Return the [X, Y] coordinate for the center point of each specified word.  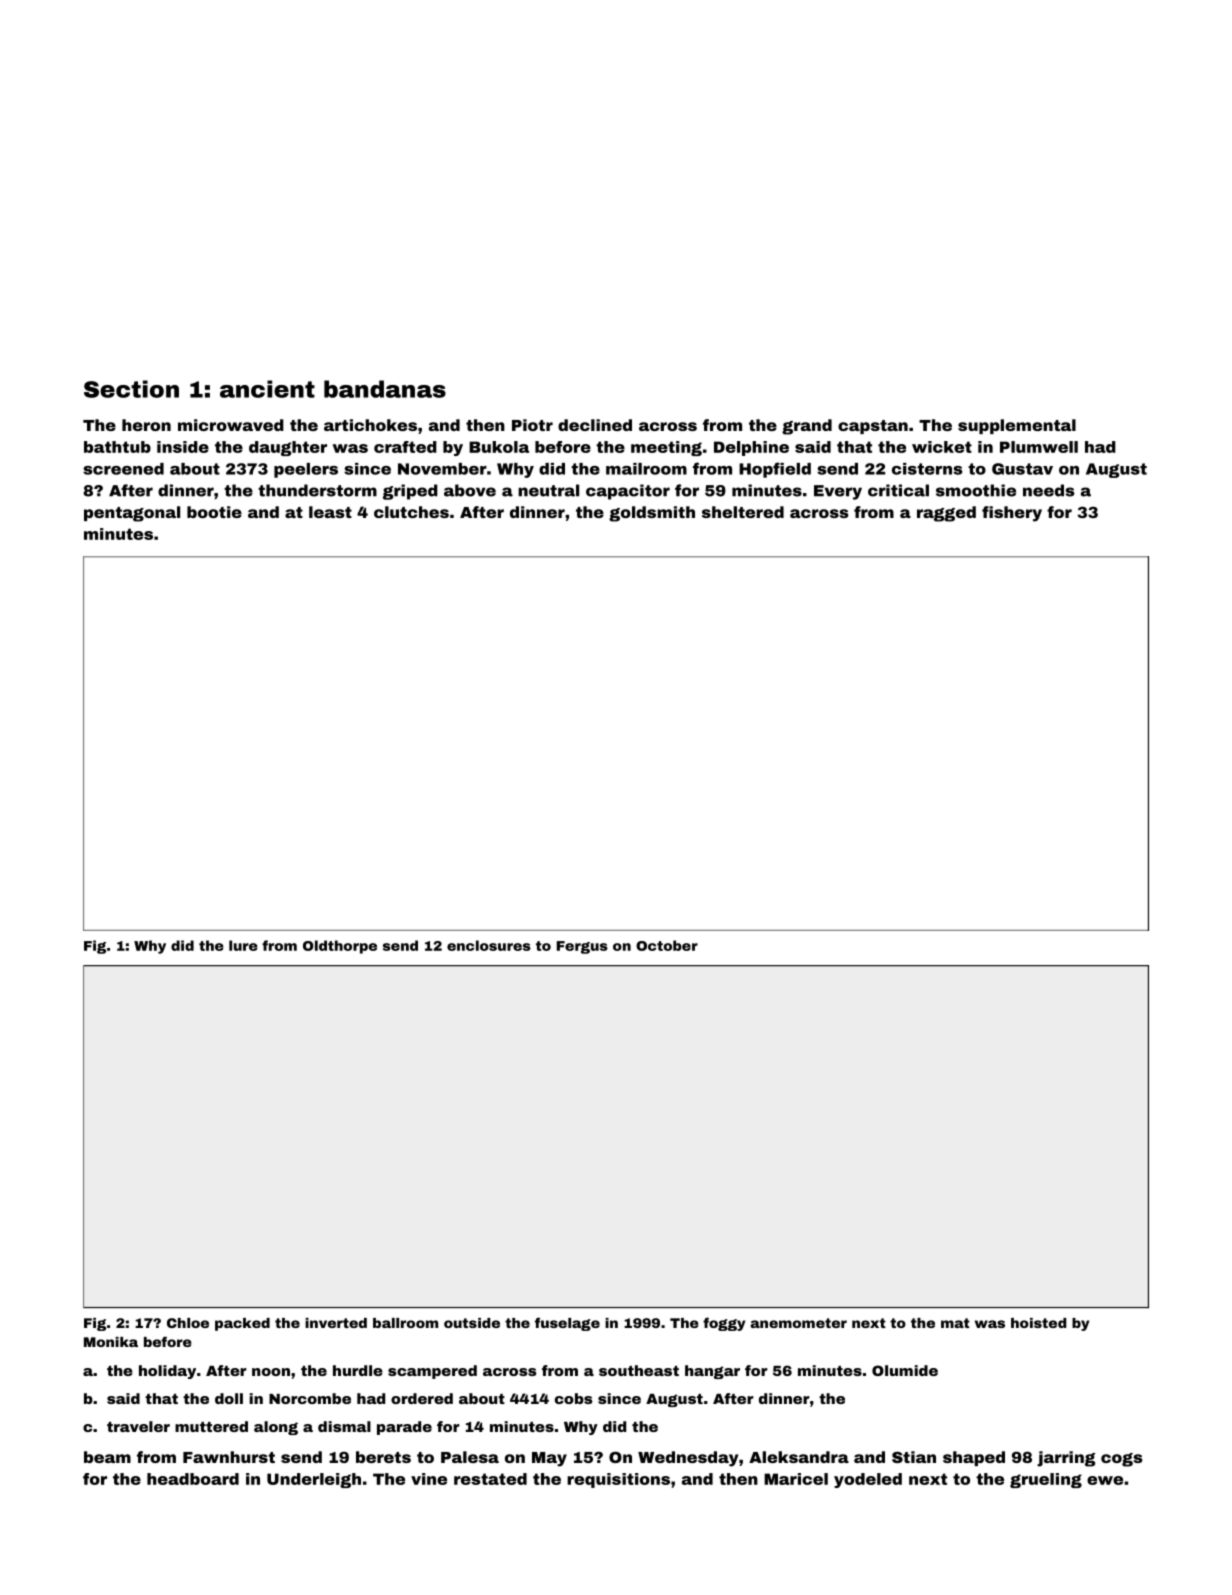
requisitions [618, 1480]
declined [595, 425]
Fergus [582, 947]
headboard [193, 1479]
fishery [1012, 514]
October [667, 945]
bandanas [385, 389]
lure [243, 945]
